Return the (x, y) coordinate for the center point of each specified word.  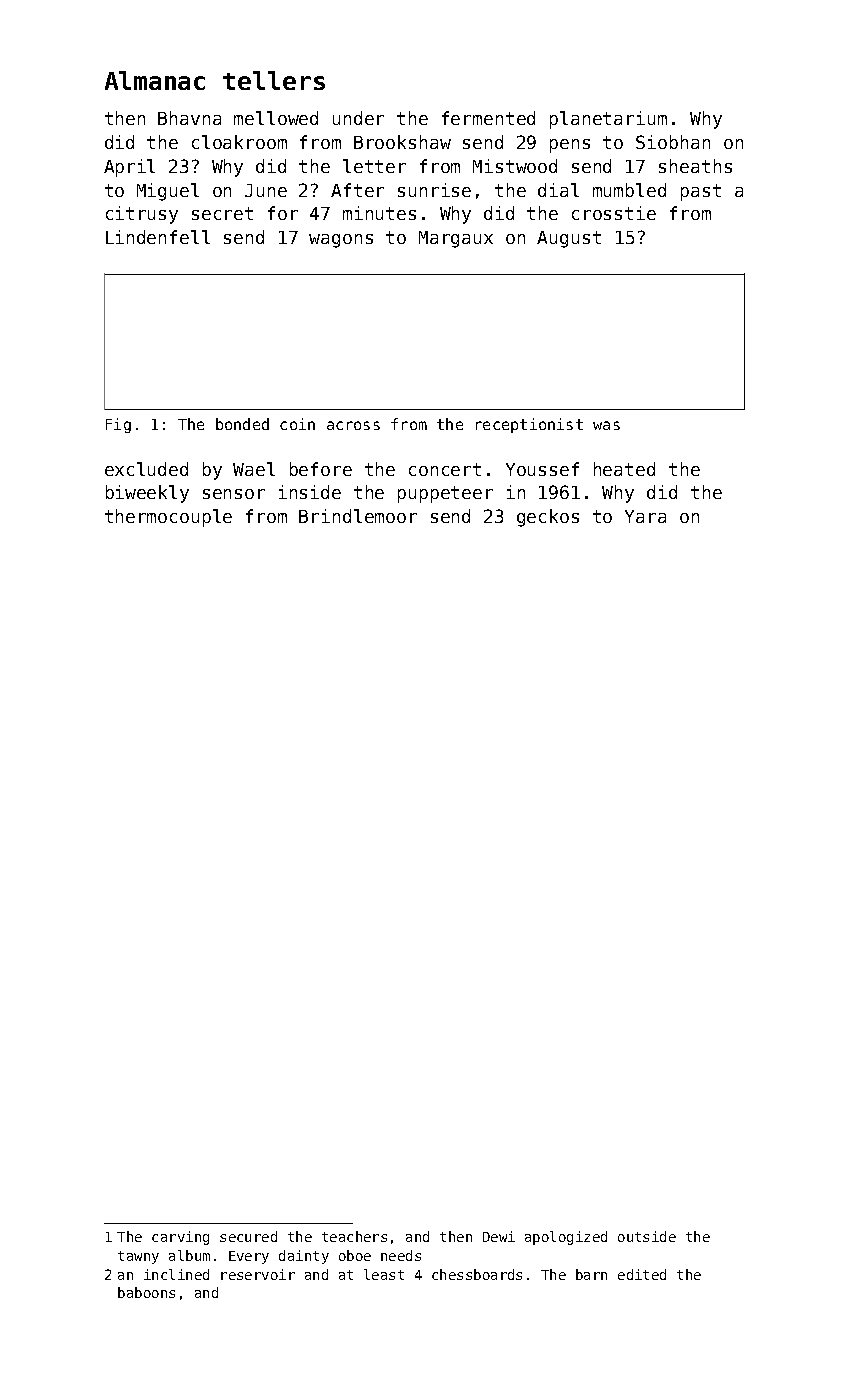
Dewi (499, 1236)
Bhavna (189, 118)
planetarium (608, 120)
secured (248, 1236)
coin (297, 424)
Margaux (456, 239)
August (569, 239)
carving (180, 1238)
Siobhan (673, 142)
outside (647, 1236)
